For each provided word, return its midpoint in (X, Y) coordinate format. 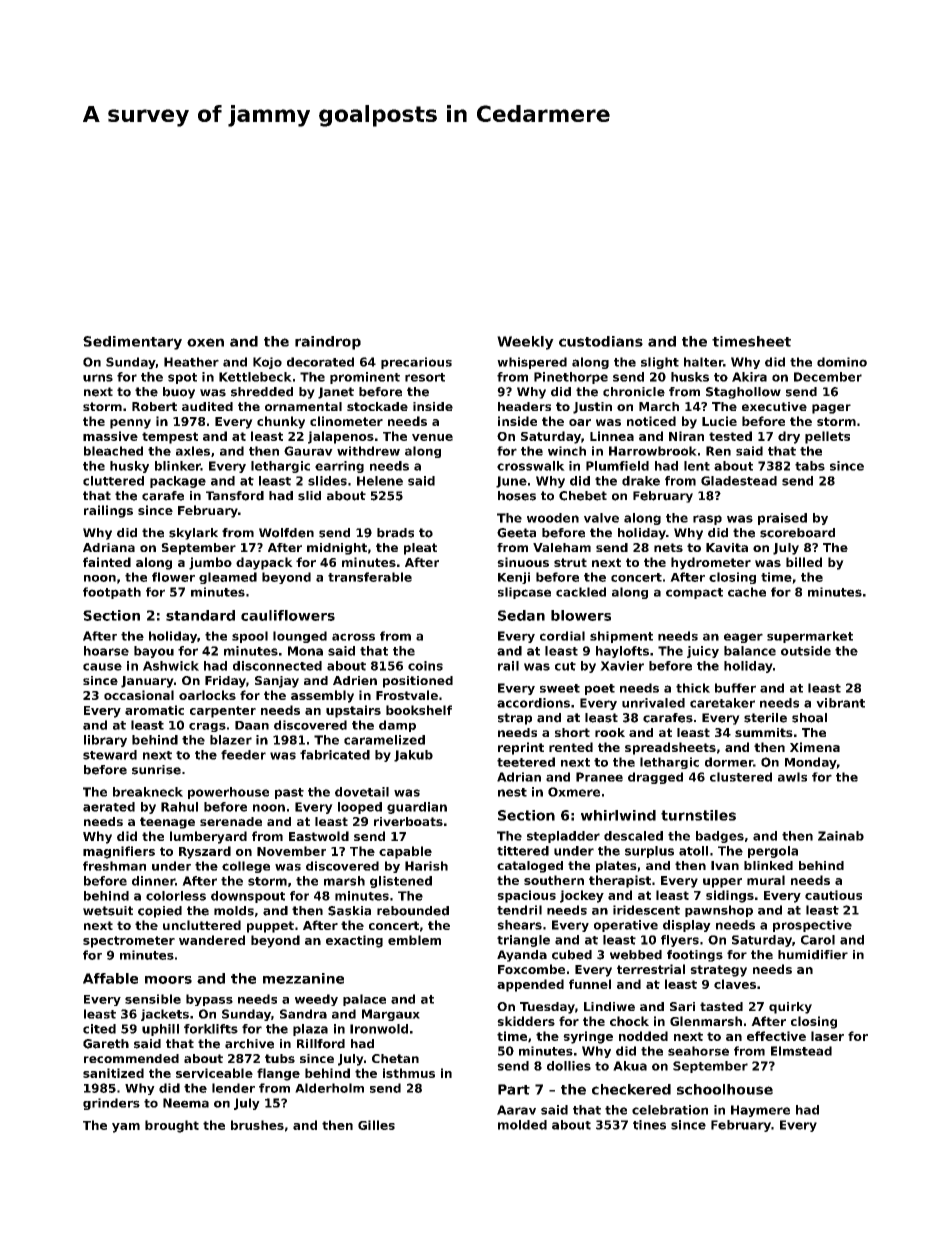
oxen (205, 342)
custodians (601, 341)
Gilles (376, 1125)
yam (126, 1128)
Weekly (525, 343)
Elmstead (801, 1051)
